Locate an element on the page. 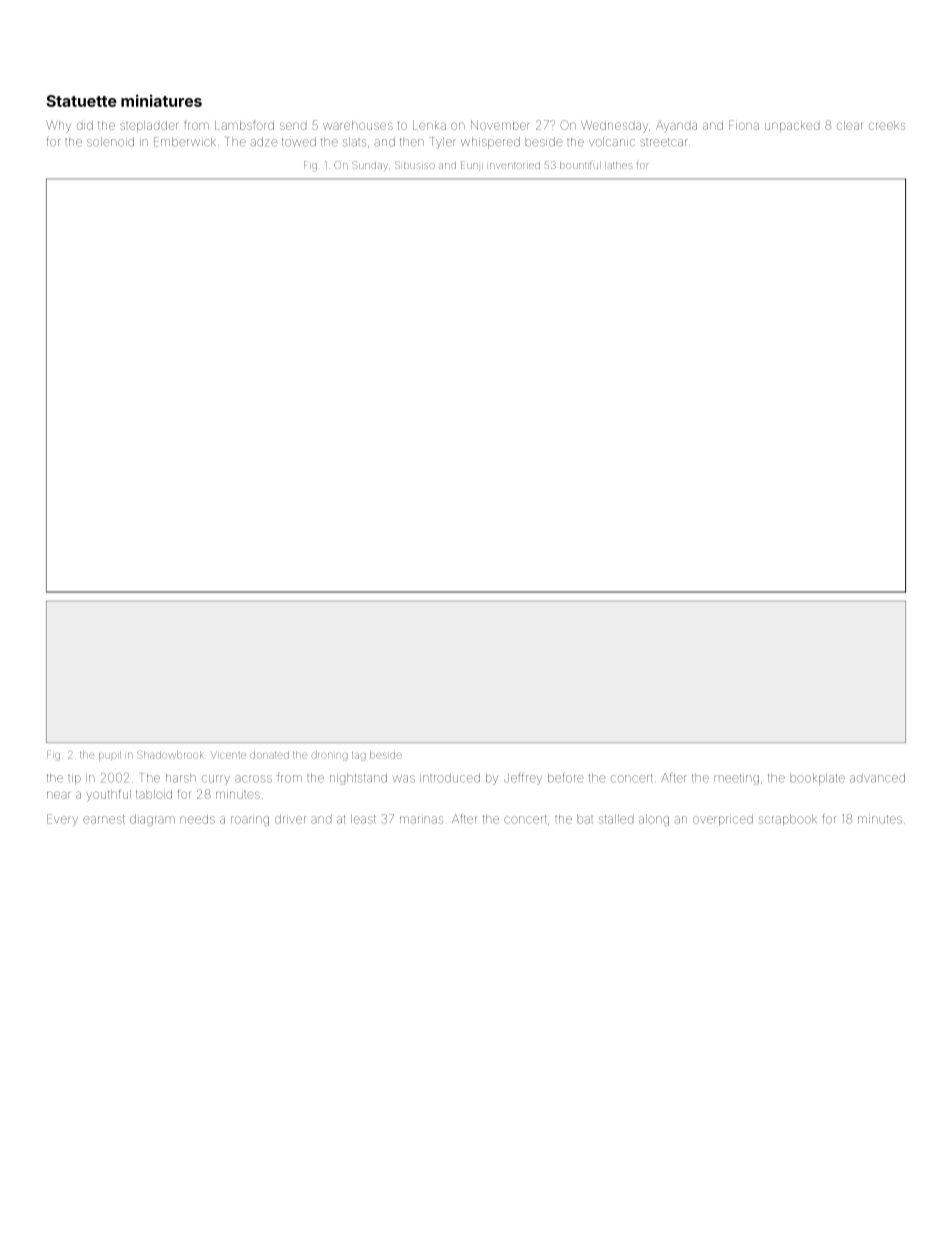 The image size is (952, 1233). advanced is located at coordinates (877, 778).
